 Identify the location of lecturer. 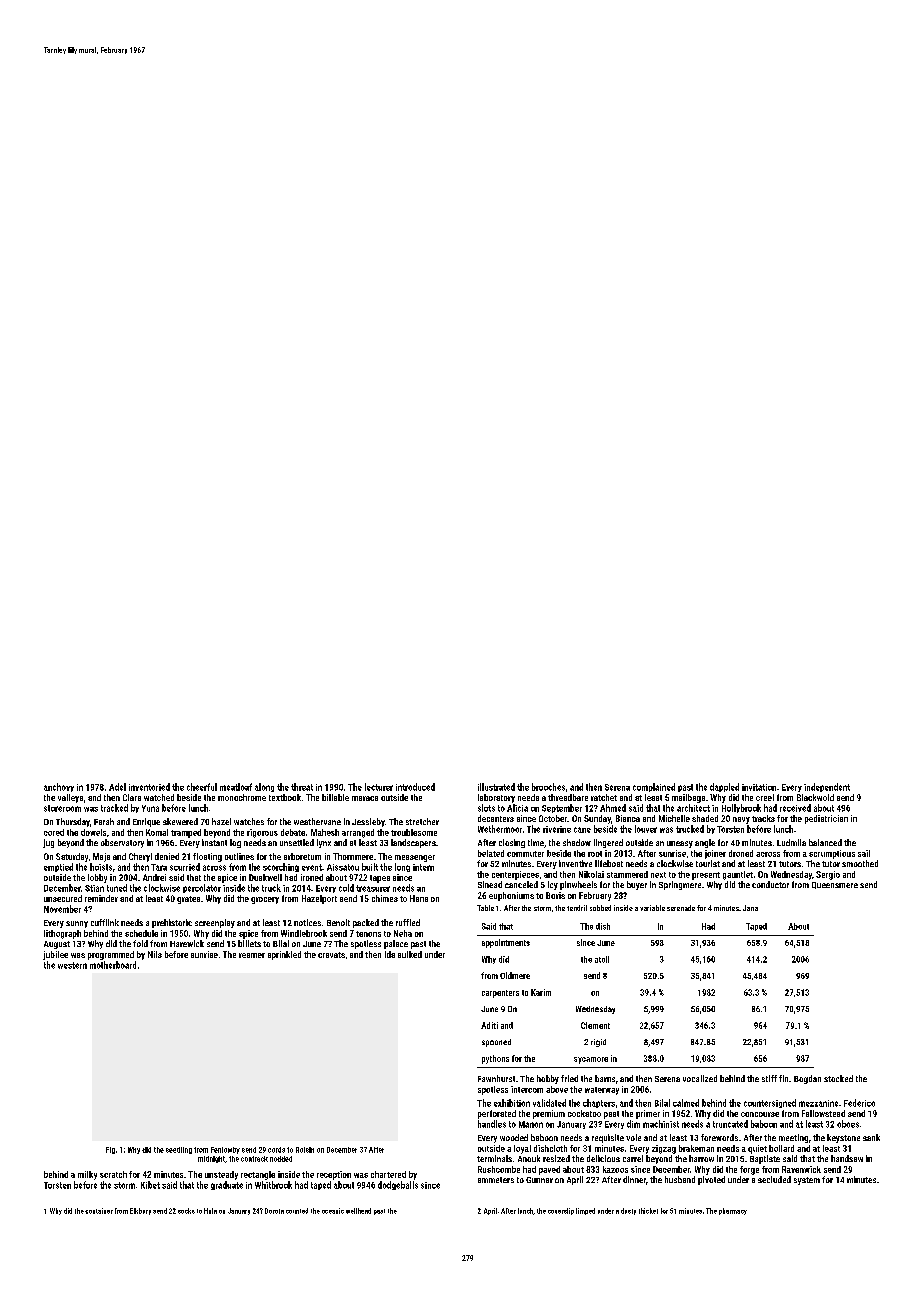
(379, 787).
